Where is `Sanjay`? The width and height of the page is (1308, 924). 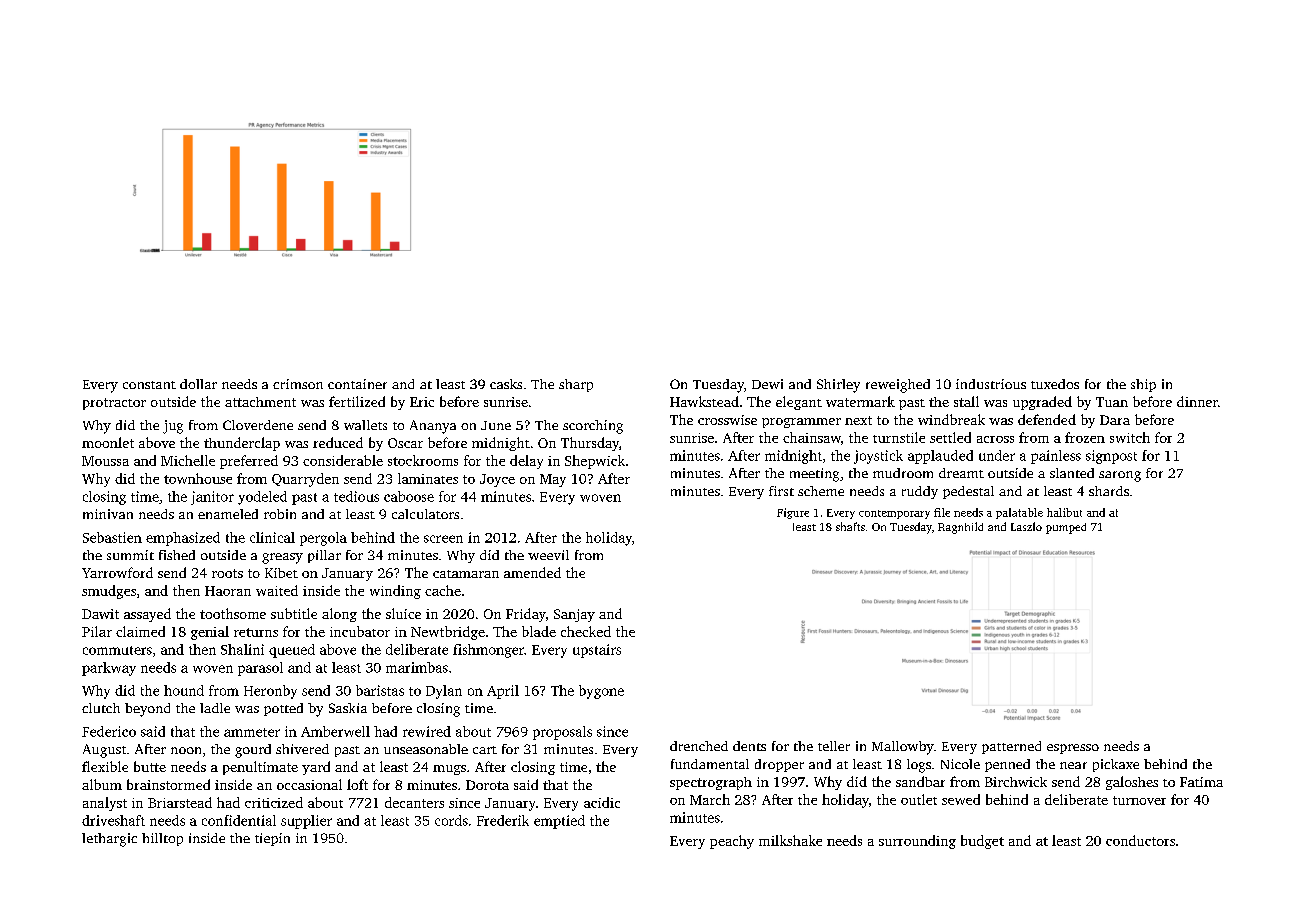
Sanjay is located at coordinates (574, 615).
